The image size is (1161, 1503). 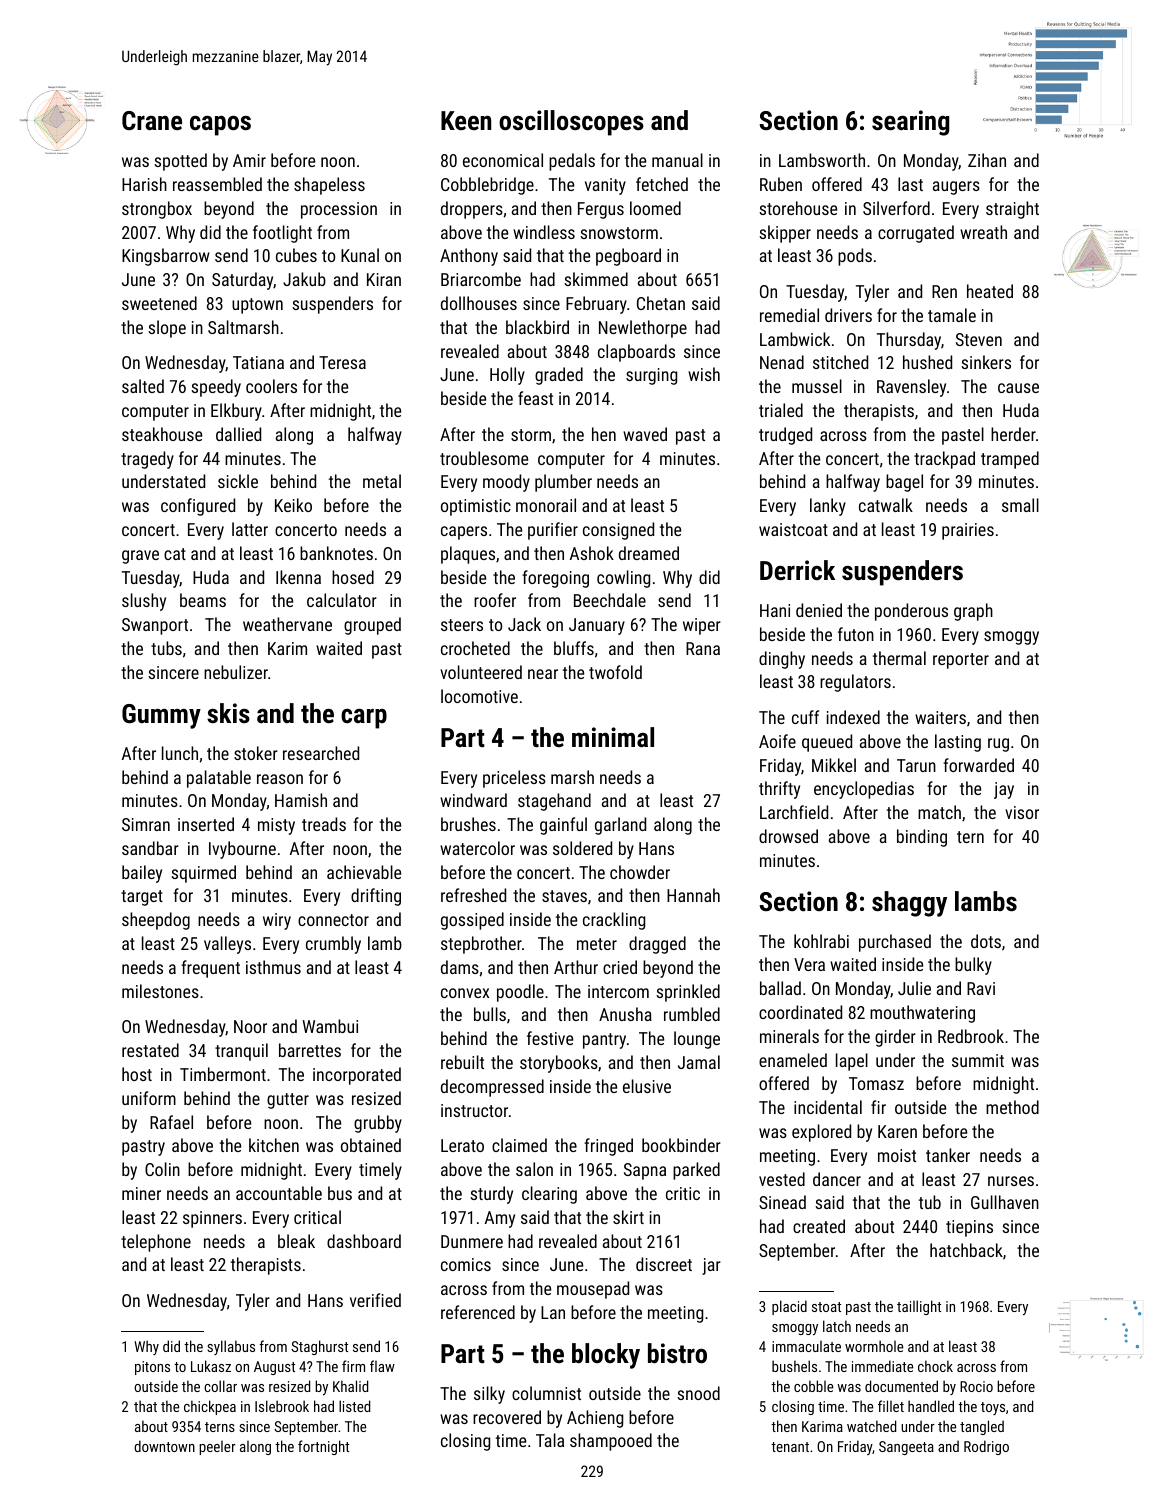 What do you see at coordinates (662, 184) in the screenshot?
I see `fetched` at bounding box center [662, 184].
